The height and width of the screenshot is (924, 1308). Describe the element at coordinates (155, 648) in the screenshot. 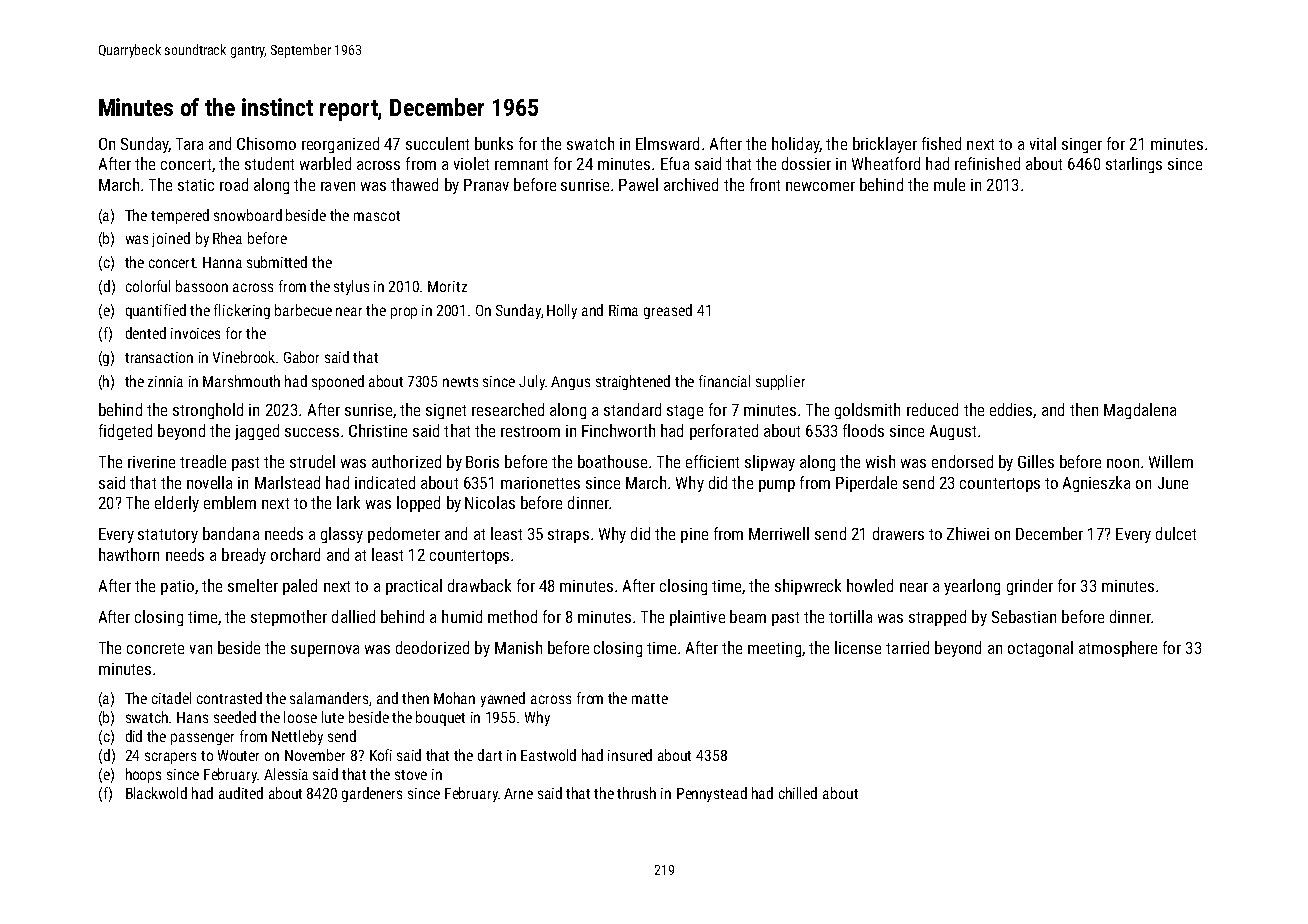

I see `concrete` at that location.
